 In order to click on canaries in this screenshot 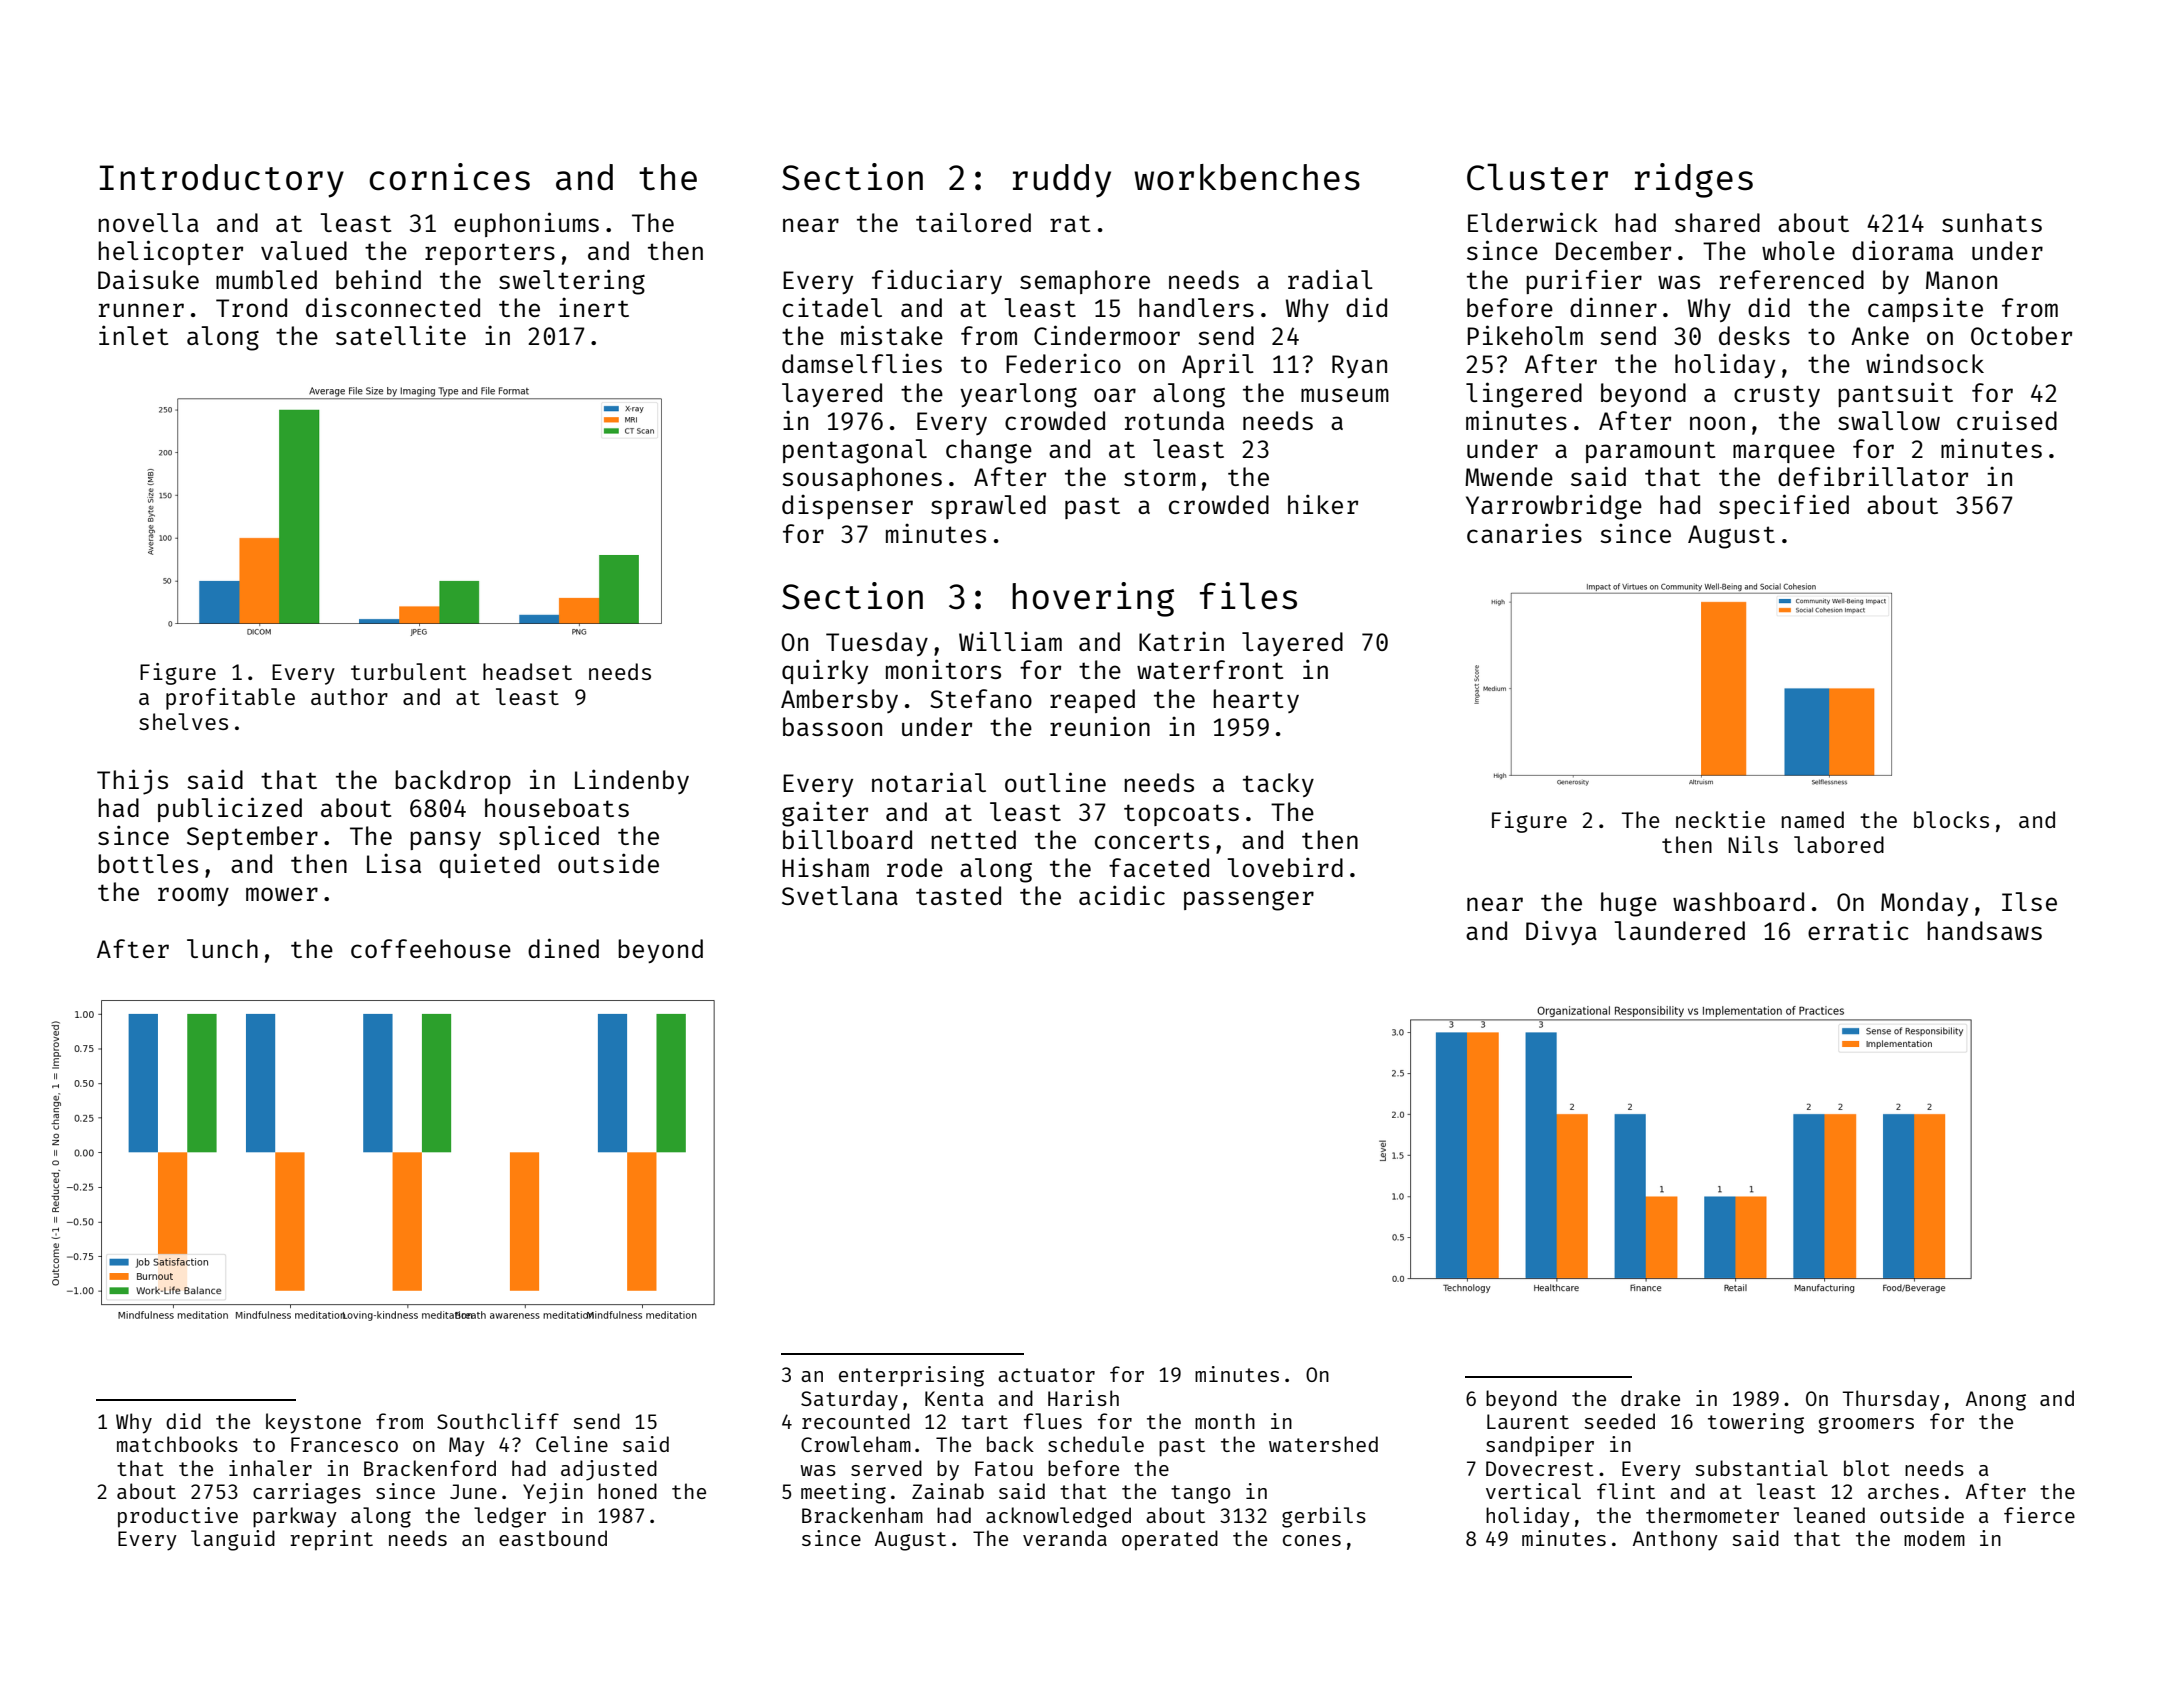, I will do `click(1524, 533)`.
